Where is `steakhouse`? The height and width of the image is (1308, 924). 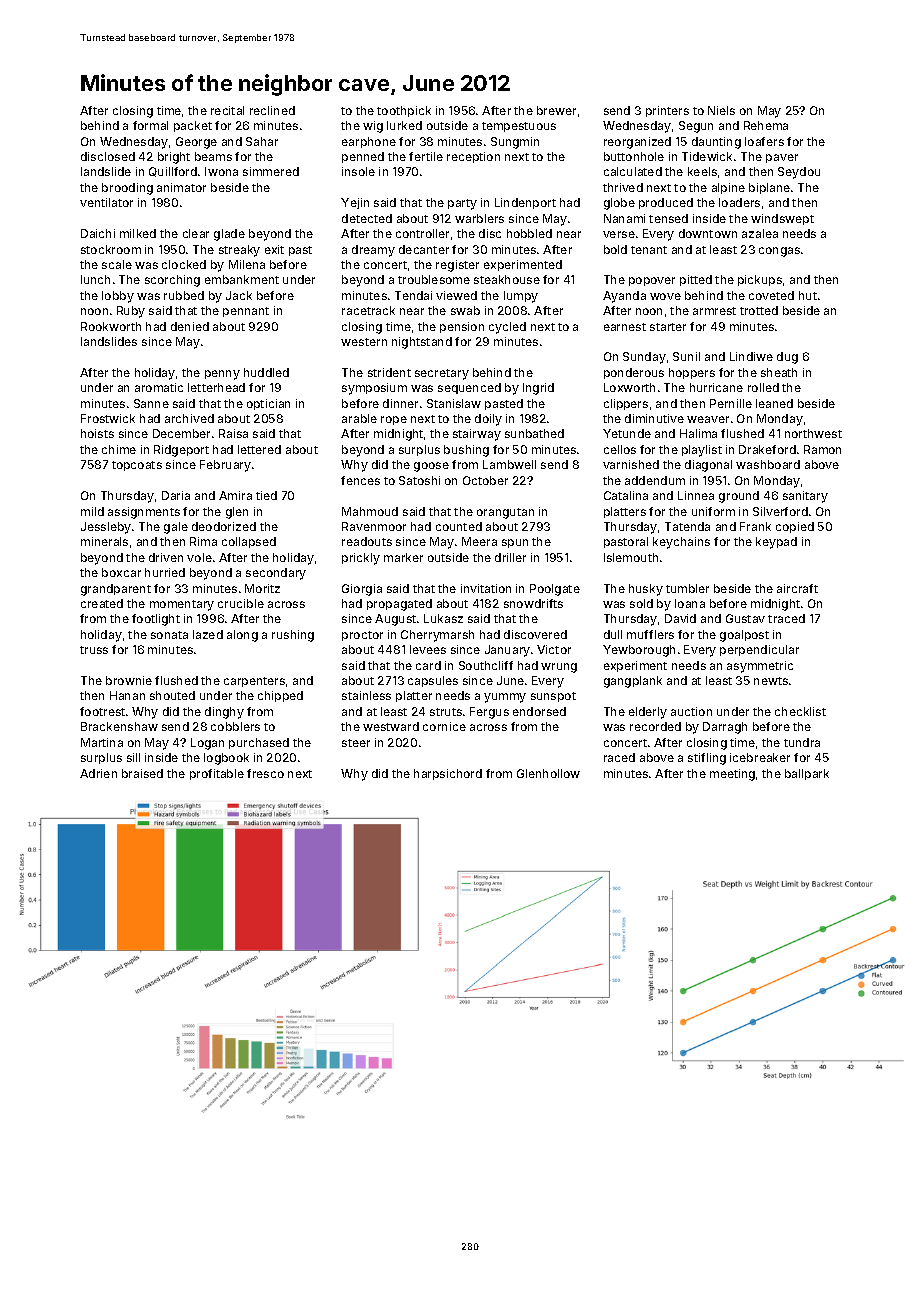 steakhouse is located at coordinates (507, 279).
